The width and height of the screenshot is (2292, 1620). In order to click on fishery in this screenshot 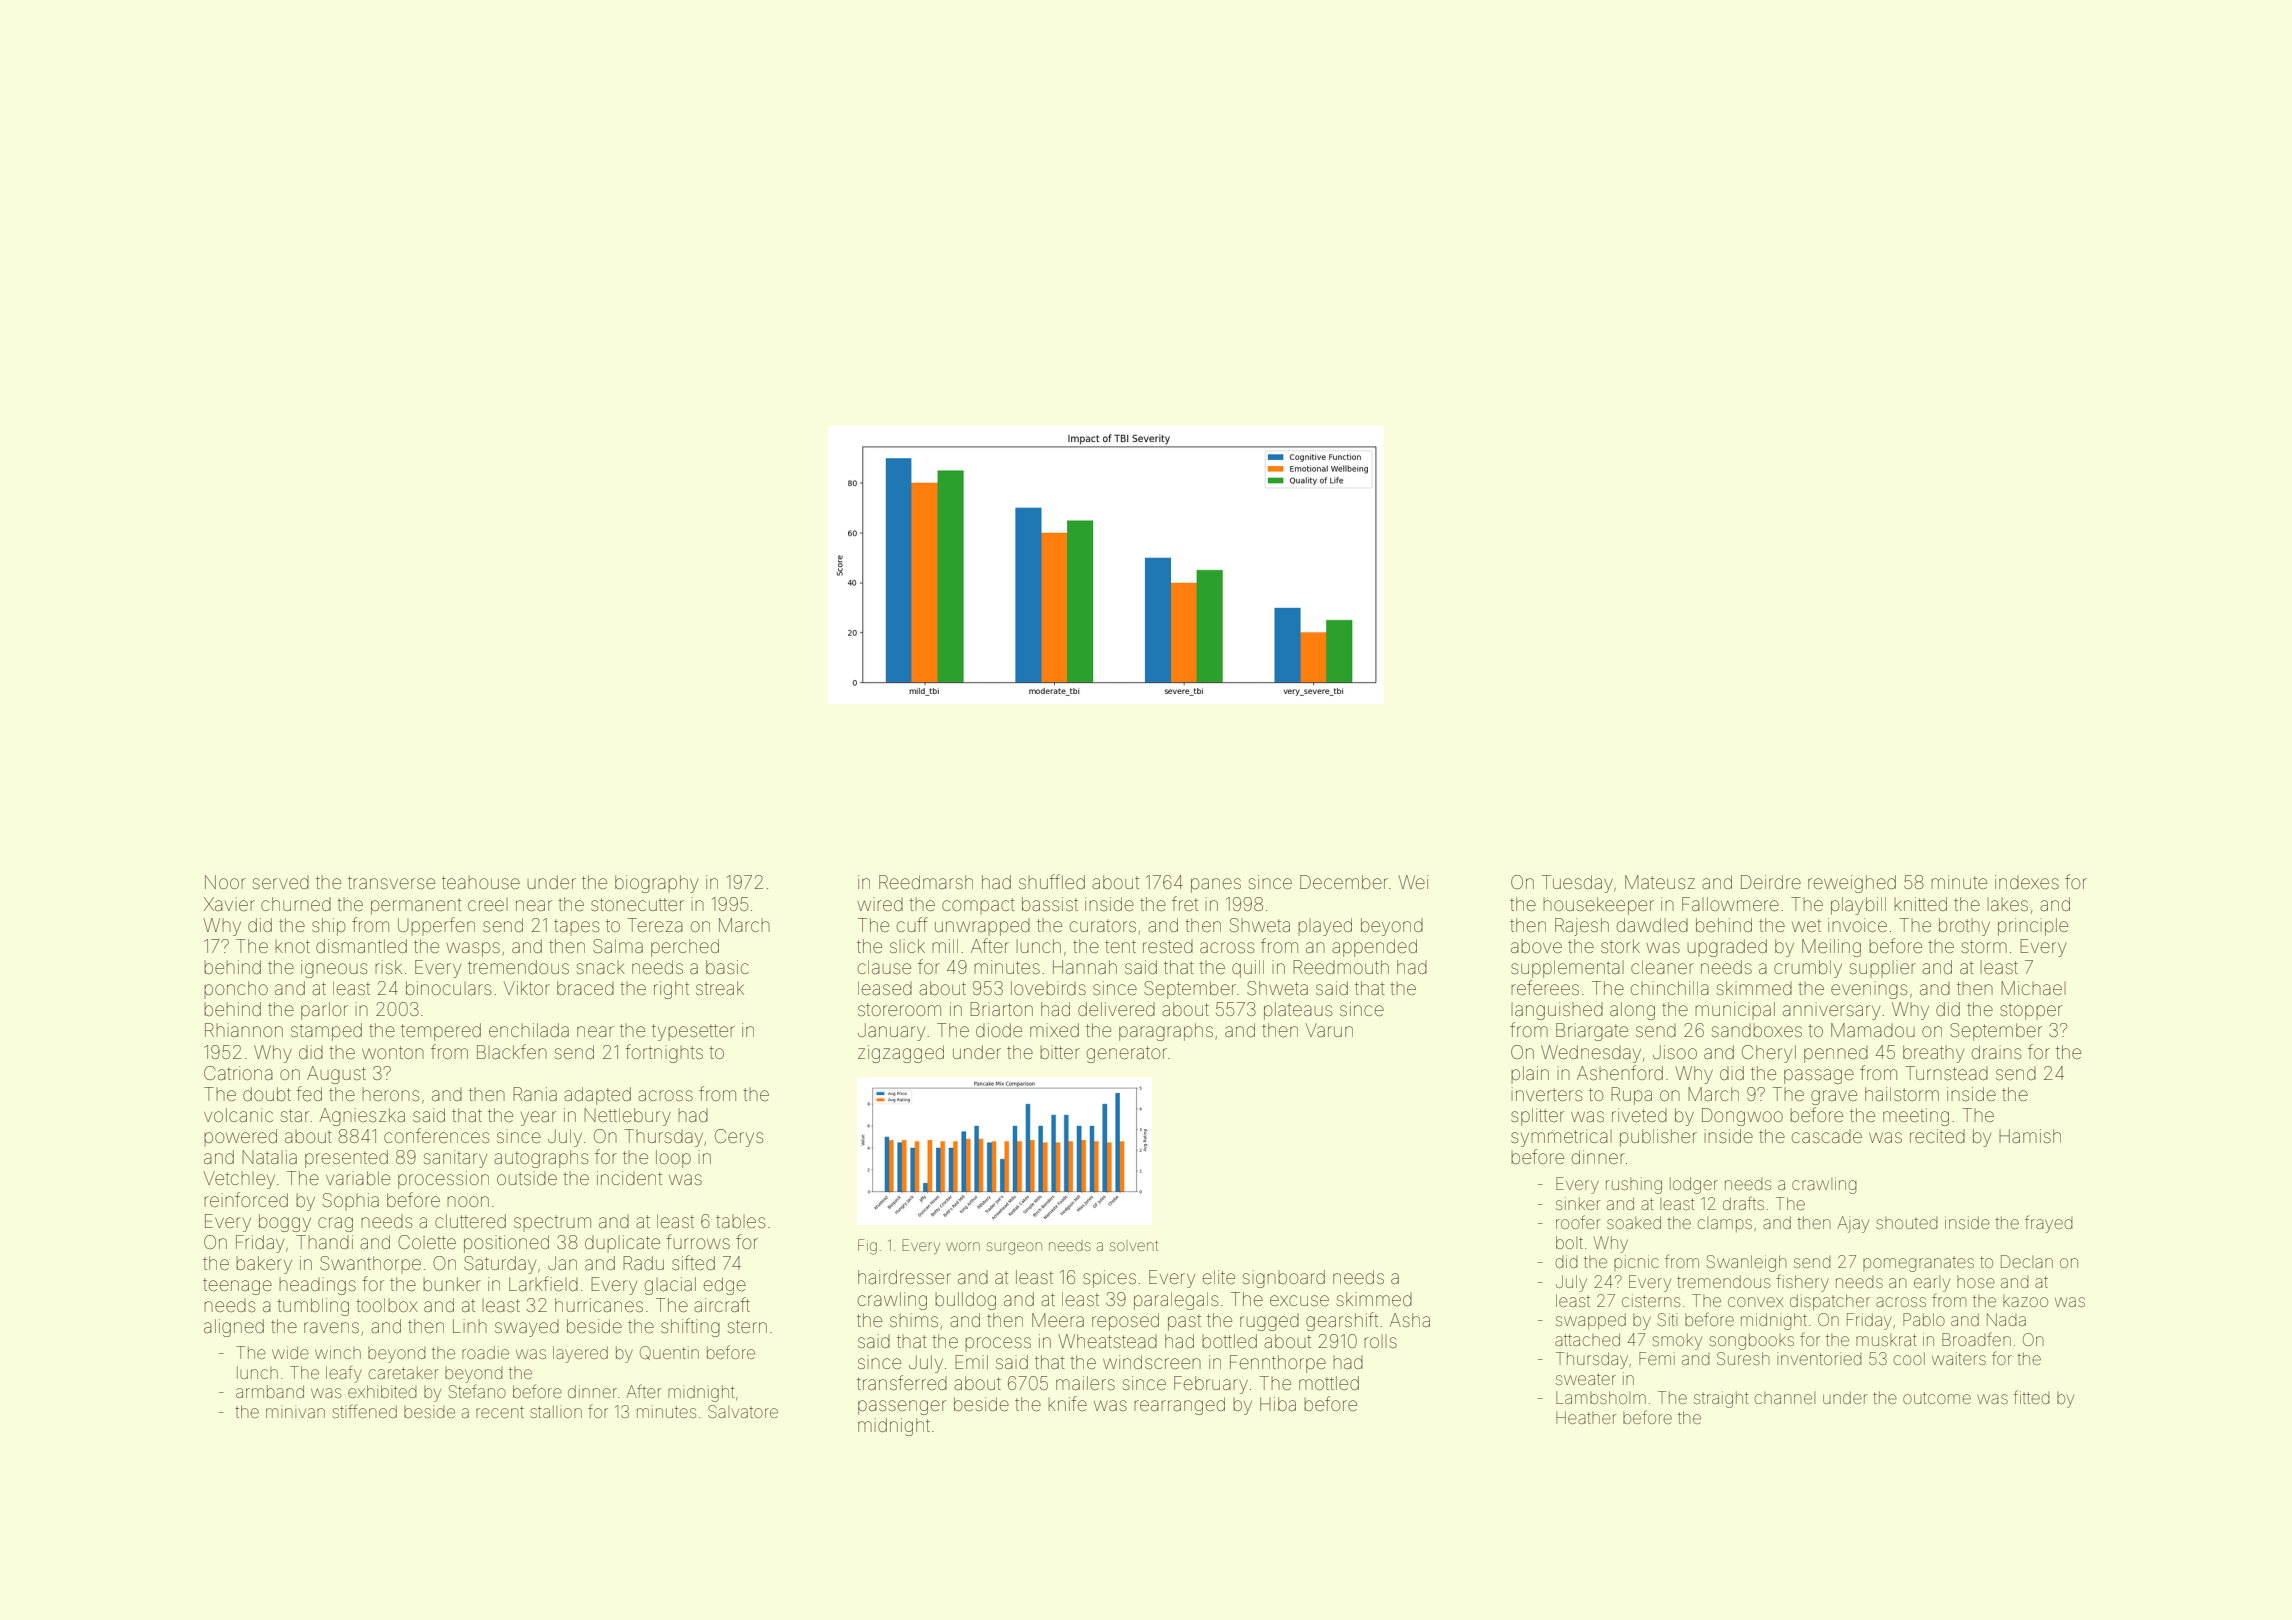, I will do `click(1802, 1283)`.
